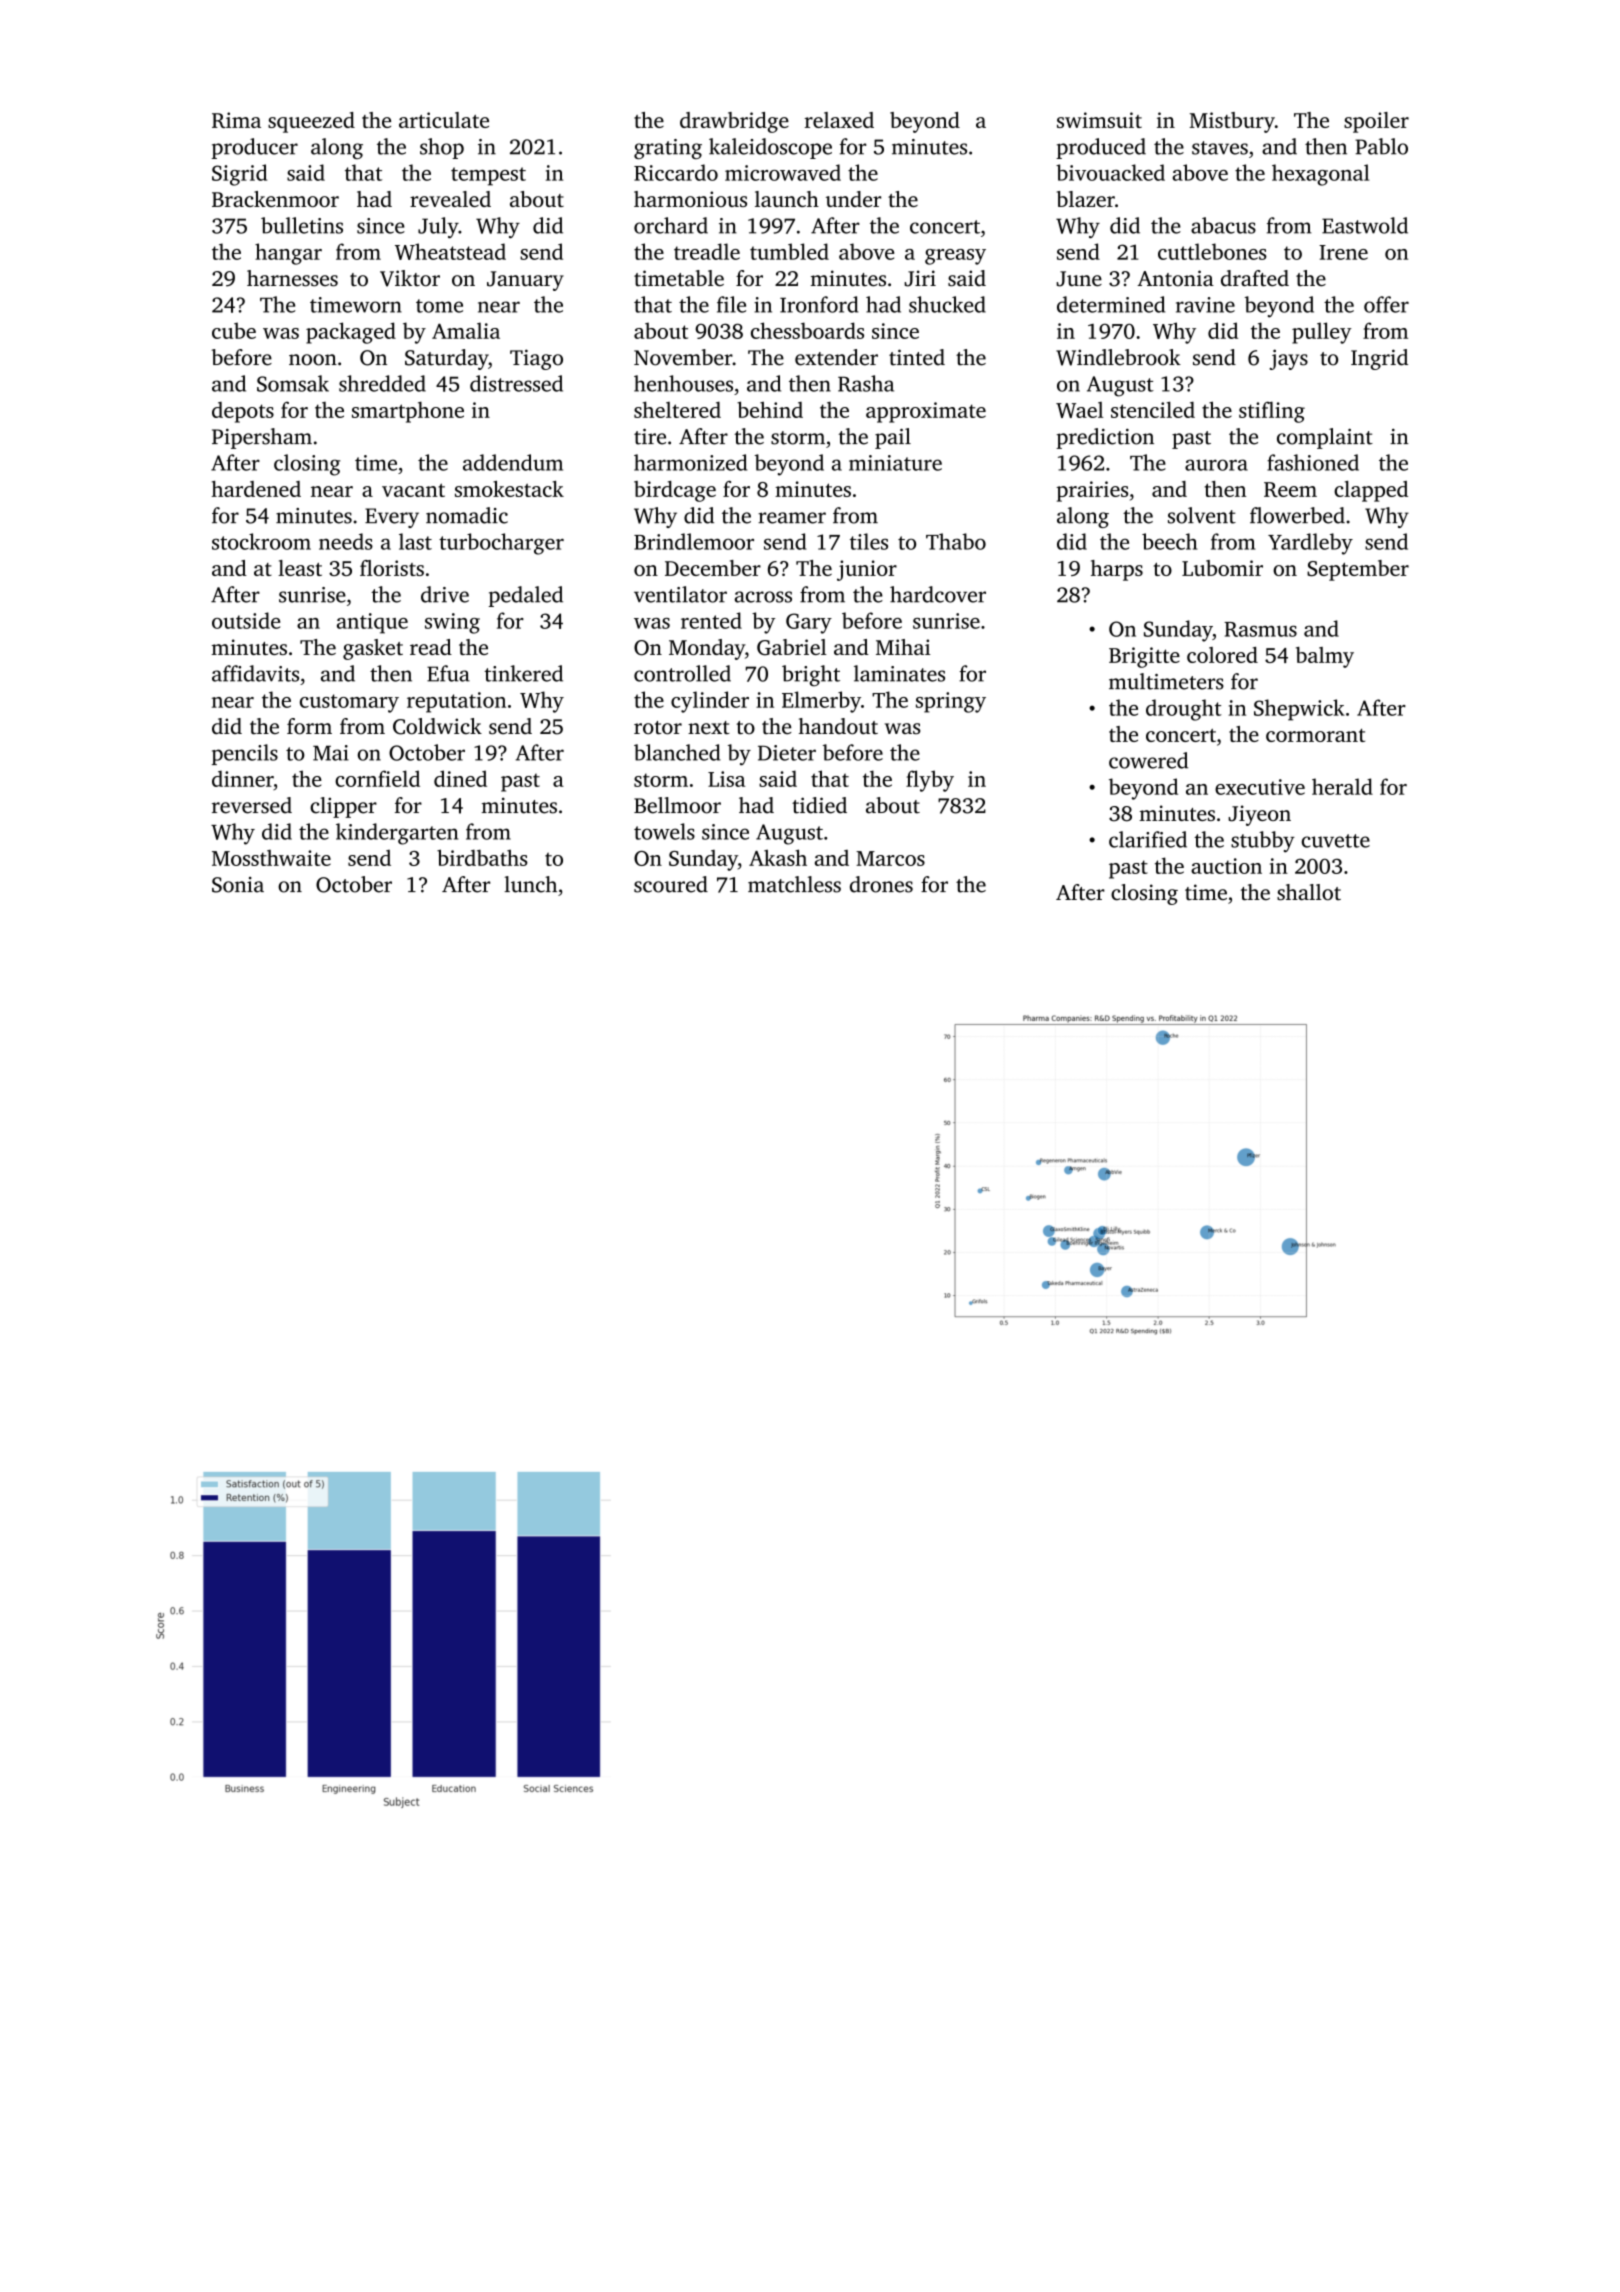  What do you see at coordinates (1260, 629) in the screenshot?
I see `Rasmus` at bounding box center [1260, 629].
